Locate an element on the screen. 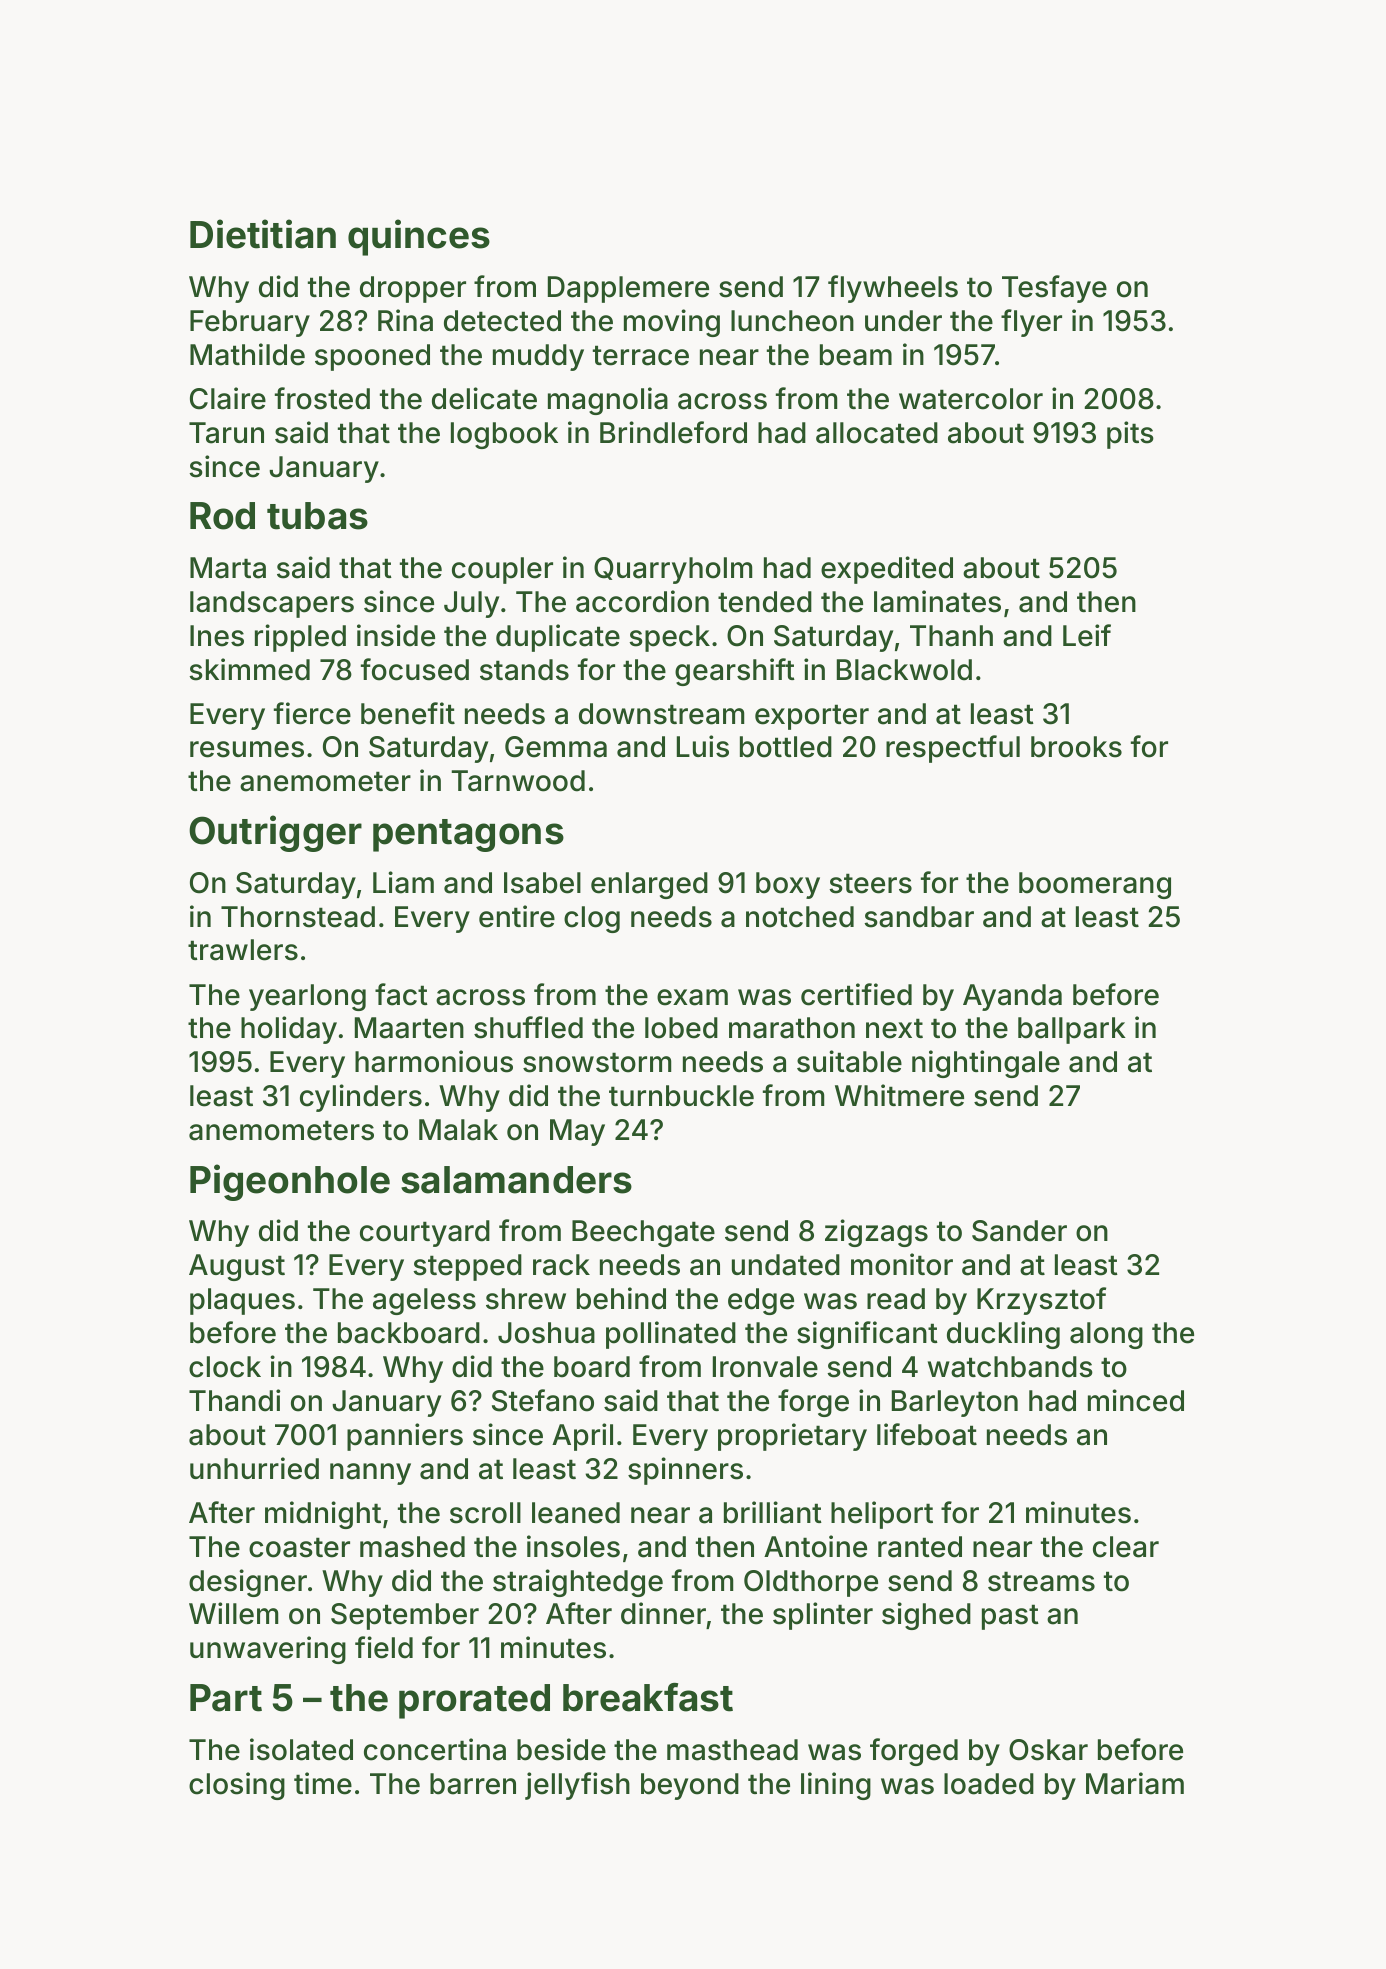  flyer is located at coordinates (1031, 323).
